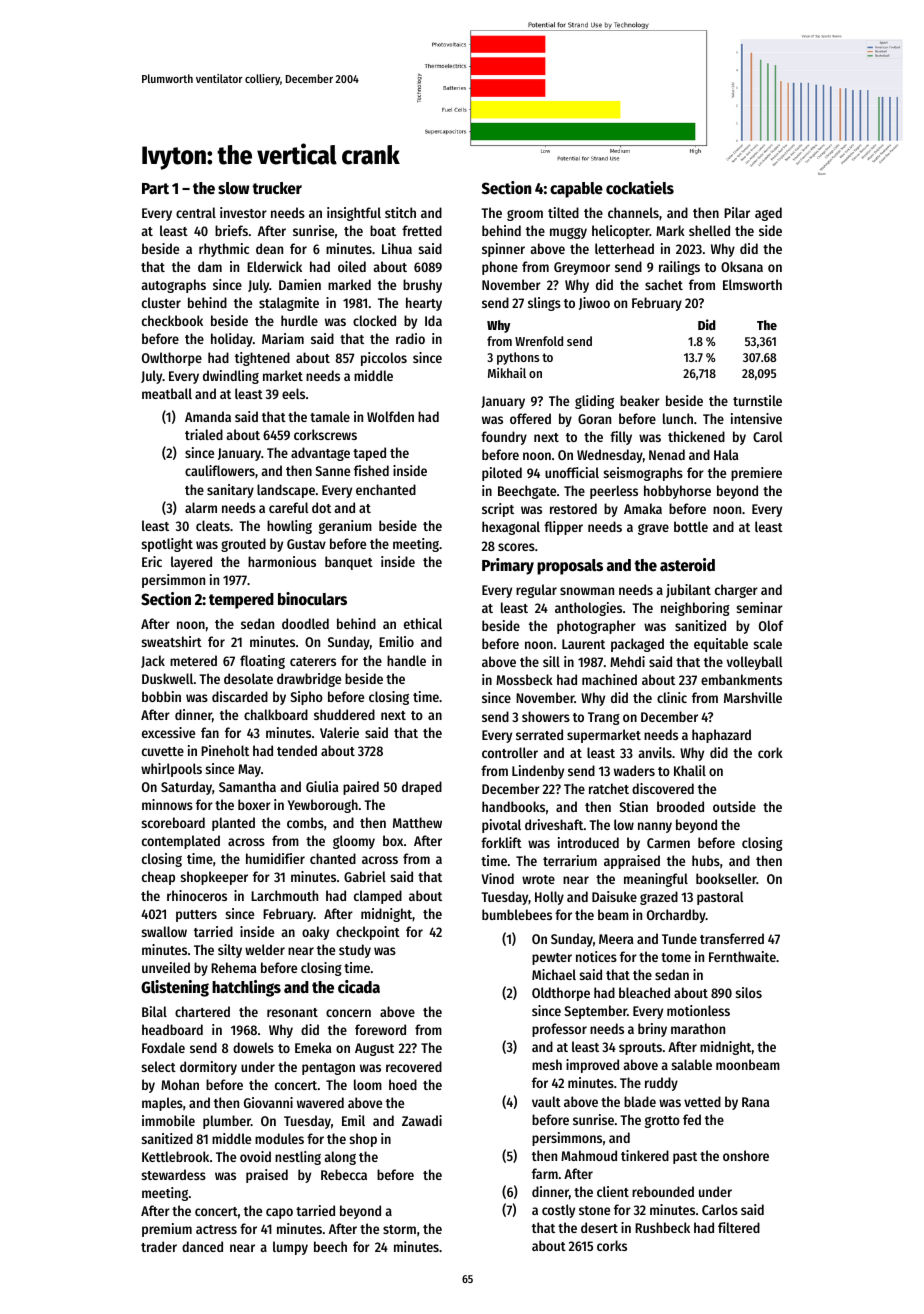 The width and height of the document is (924, 1314). What do you see at coordinates (378, 897) in the document?
I see `clamped` at bounding box center [378, 897].
